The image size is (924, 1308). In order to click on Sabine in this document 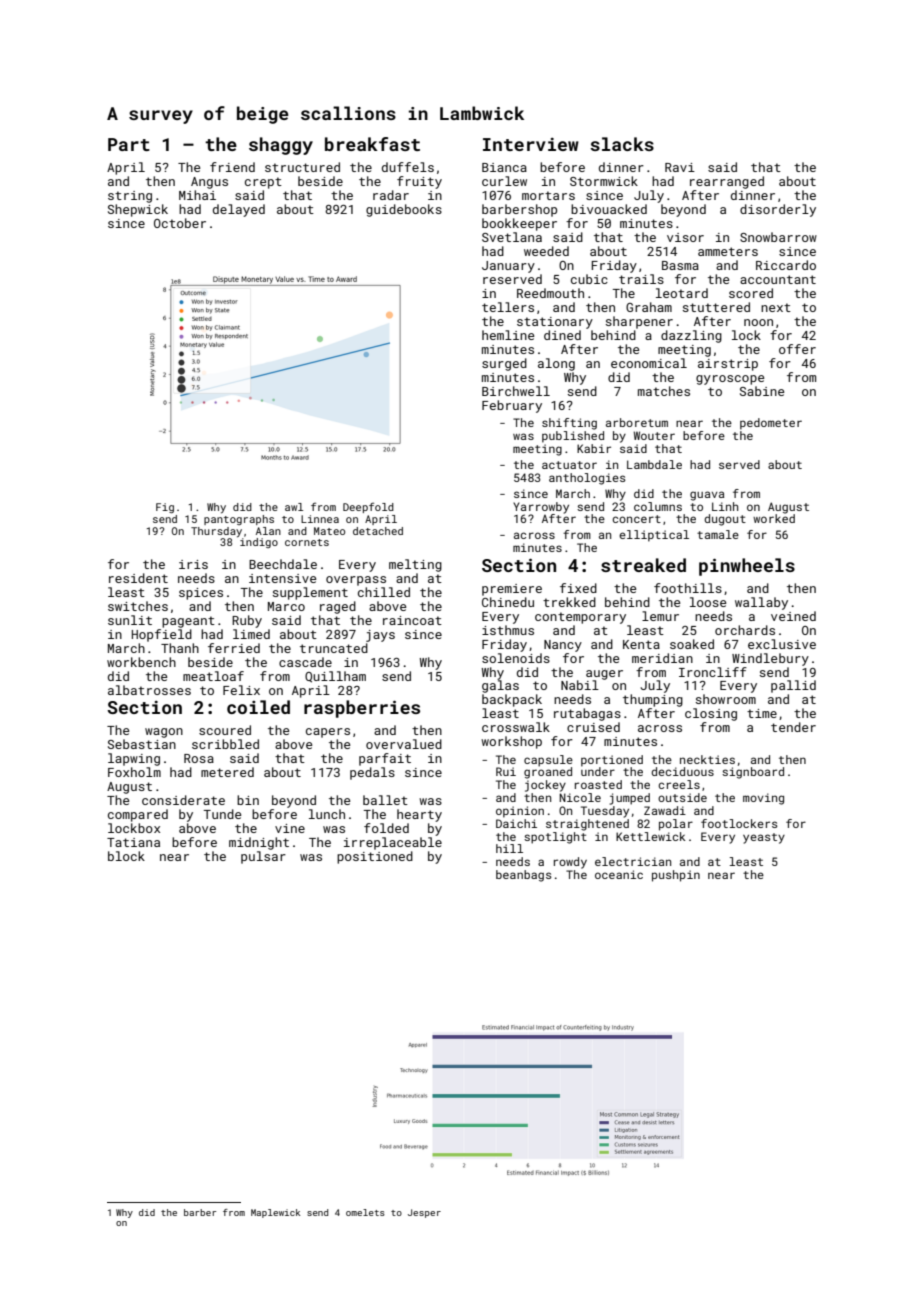, I will do `click(762, 391)`.
